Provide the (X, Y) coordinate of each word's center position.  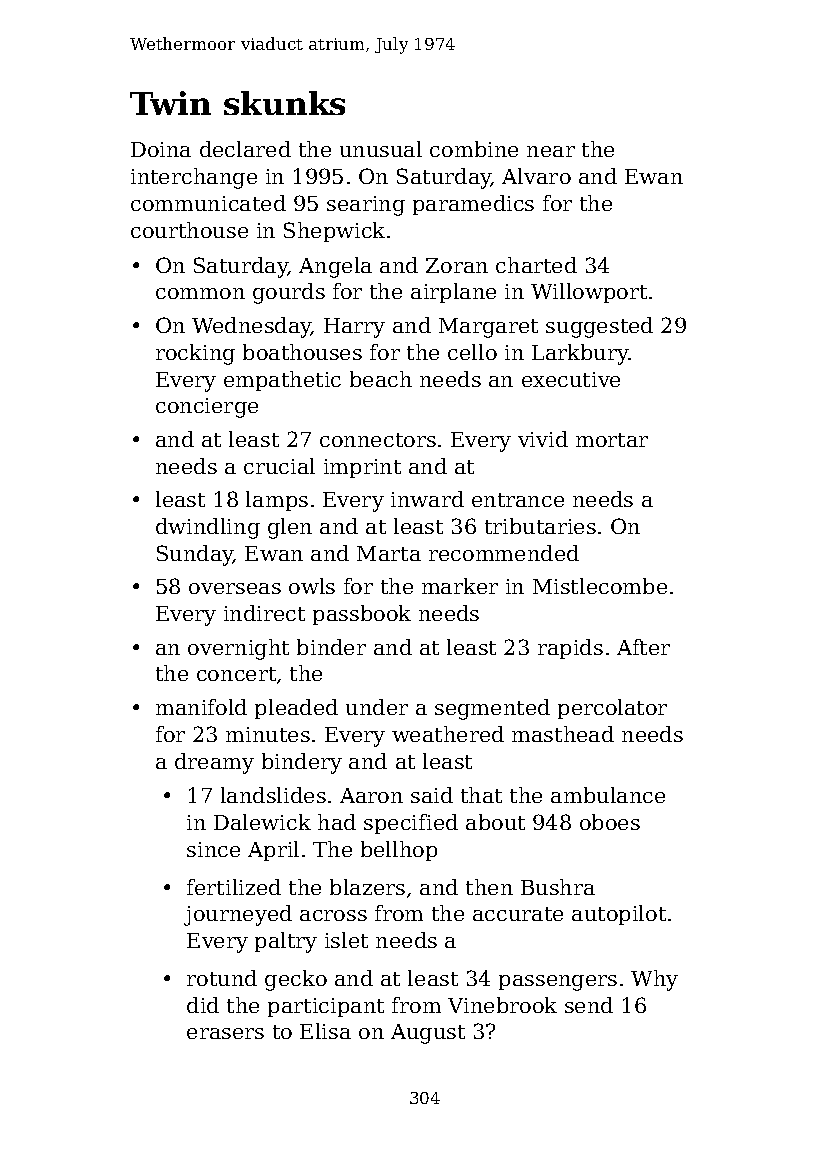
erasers (225, 1033)
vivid (543, 439)
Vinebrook (502, 1005)
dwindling (208, 528)
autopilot (619, 915)
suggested (599, 327)
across (333, 915)
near (551, 151)
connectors (378, 440)
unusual (381, 149)
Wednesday (252, 327)
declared (245, 149)
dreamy (214, 763)
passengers (558, 983)
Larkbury (580, 354)
